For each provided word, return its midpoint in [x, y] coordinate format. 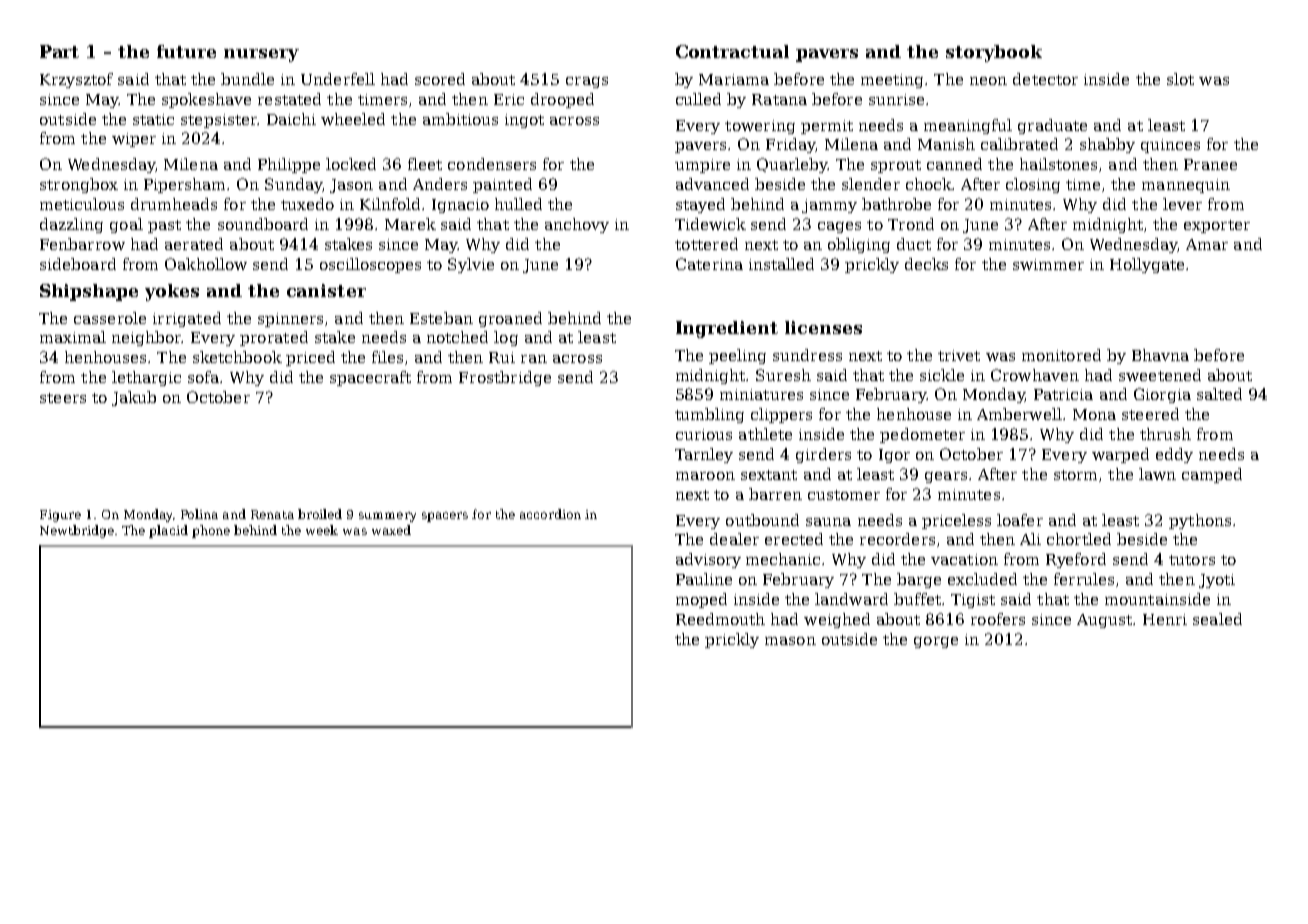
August [1104, 621]
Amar [1207, 244]
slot [1180, 79]
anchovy [577, 225]
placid [168, 531]
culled [698, 99]
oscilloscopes [370, 265]
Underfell [338, 79]
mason [790, 641]
